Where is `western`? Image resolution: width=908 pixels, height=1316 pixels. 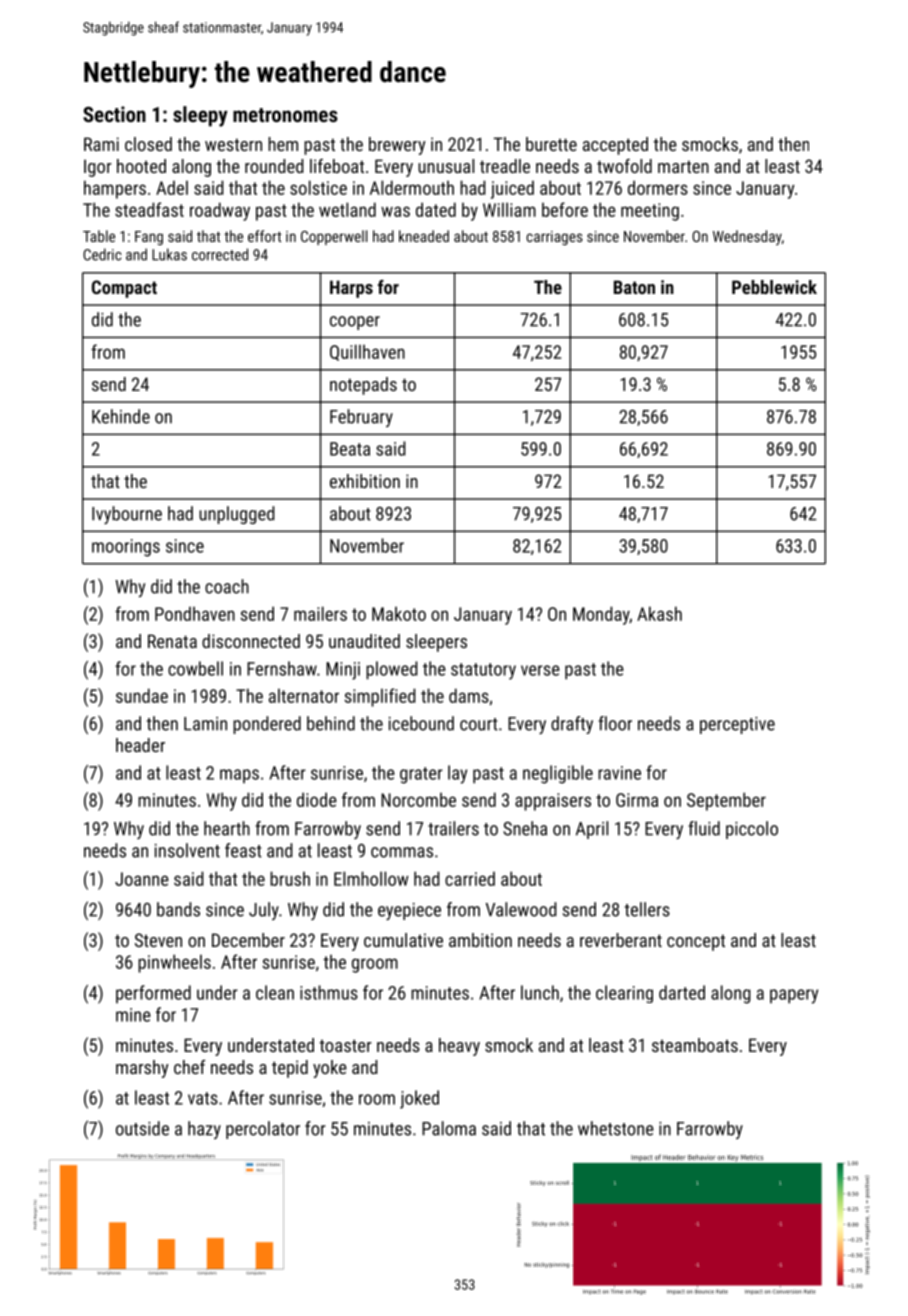 western is located at coordinates (233, 144).
